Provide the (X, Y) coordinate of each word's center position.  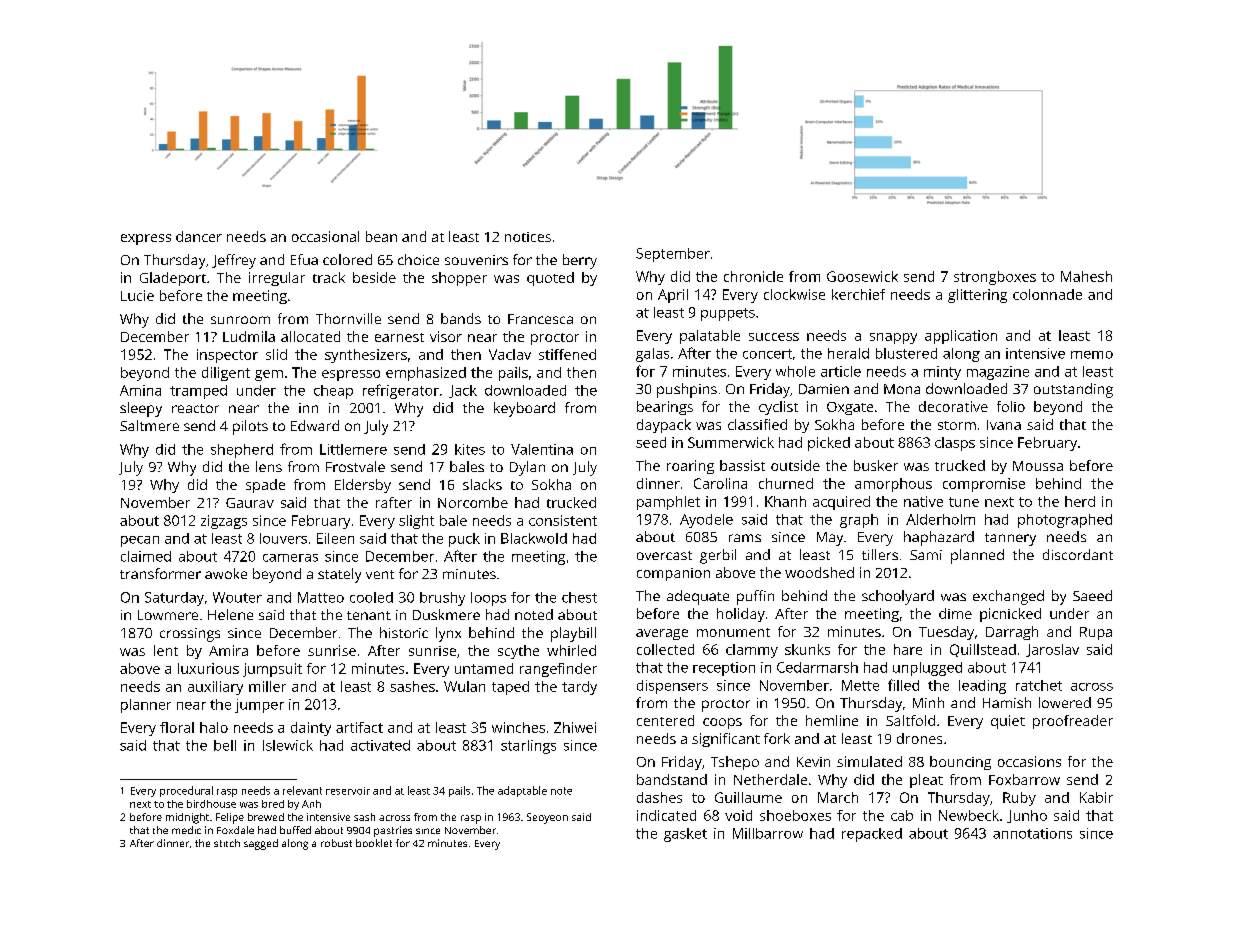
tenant (369, 615)
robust (336, 843)
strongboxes (995, 278)
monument (733, 632)
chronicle (753, 276)
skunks (807, 649)
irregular (277, 279)
